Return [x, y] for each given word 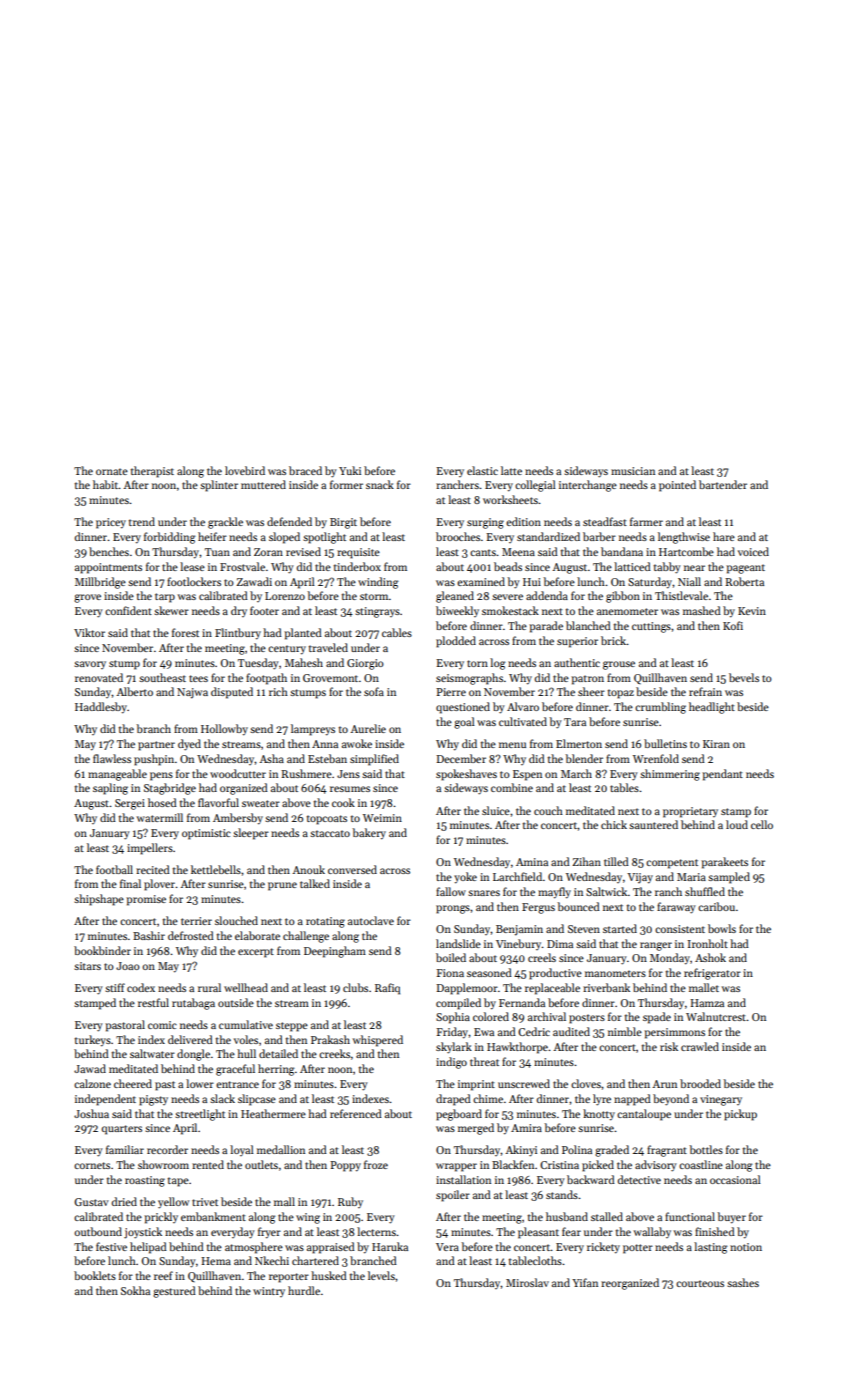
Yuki [350, 470]
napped [632, 1100]
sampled [729, 878]
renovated [99, 677]
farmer [646, 521]
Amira [526, 1128]
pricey [111, 523]
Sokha [135, 1290]
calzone [92, 1083]
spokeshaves [466, 775]
